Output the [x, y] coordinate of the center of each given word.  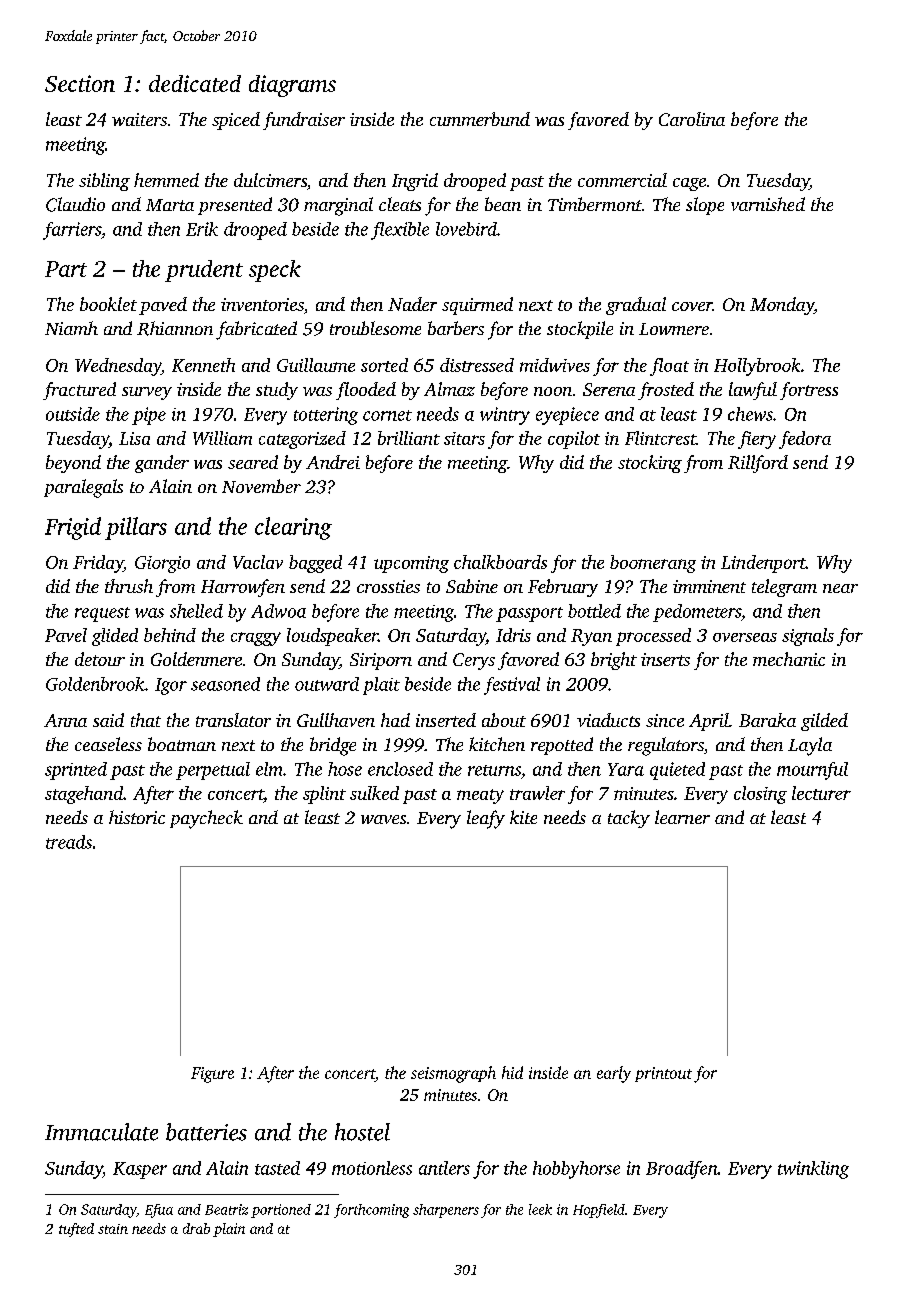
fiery [757, 440]
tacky [629, 819]
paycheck [206, 819]
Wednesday [118, 367]
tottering [326, 416]
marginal [338, 206]
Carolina [692, 119]
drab [196, 1228]
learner [682, 817]
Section [80, 83]
